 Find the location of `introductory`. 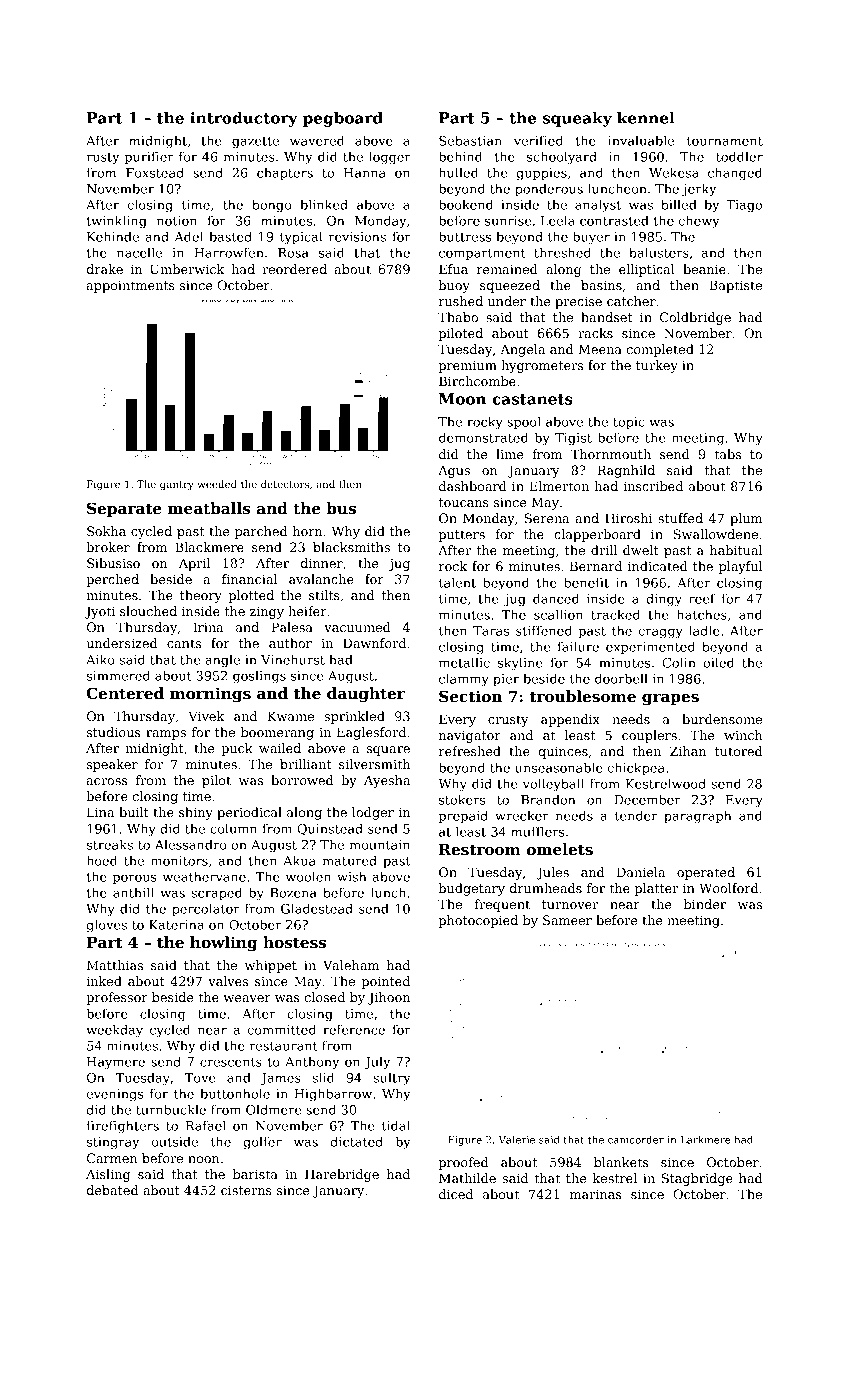

introductory is located at coordinates (244, 119).
